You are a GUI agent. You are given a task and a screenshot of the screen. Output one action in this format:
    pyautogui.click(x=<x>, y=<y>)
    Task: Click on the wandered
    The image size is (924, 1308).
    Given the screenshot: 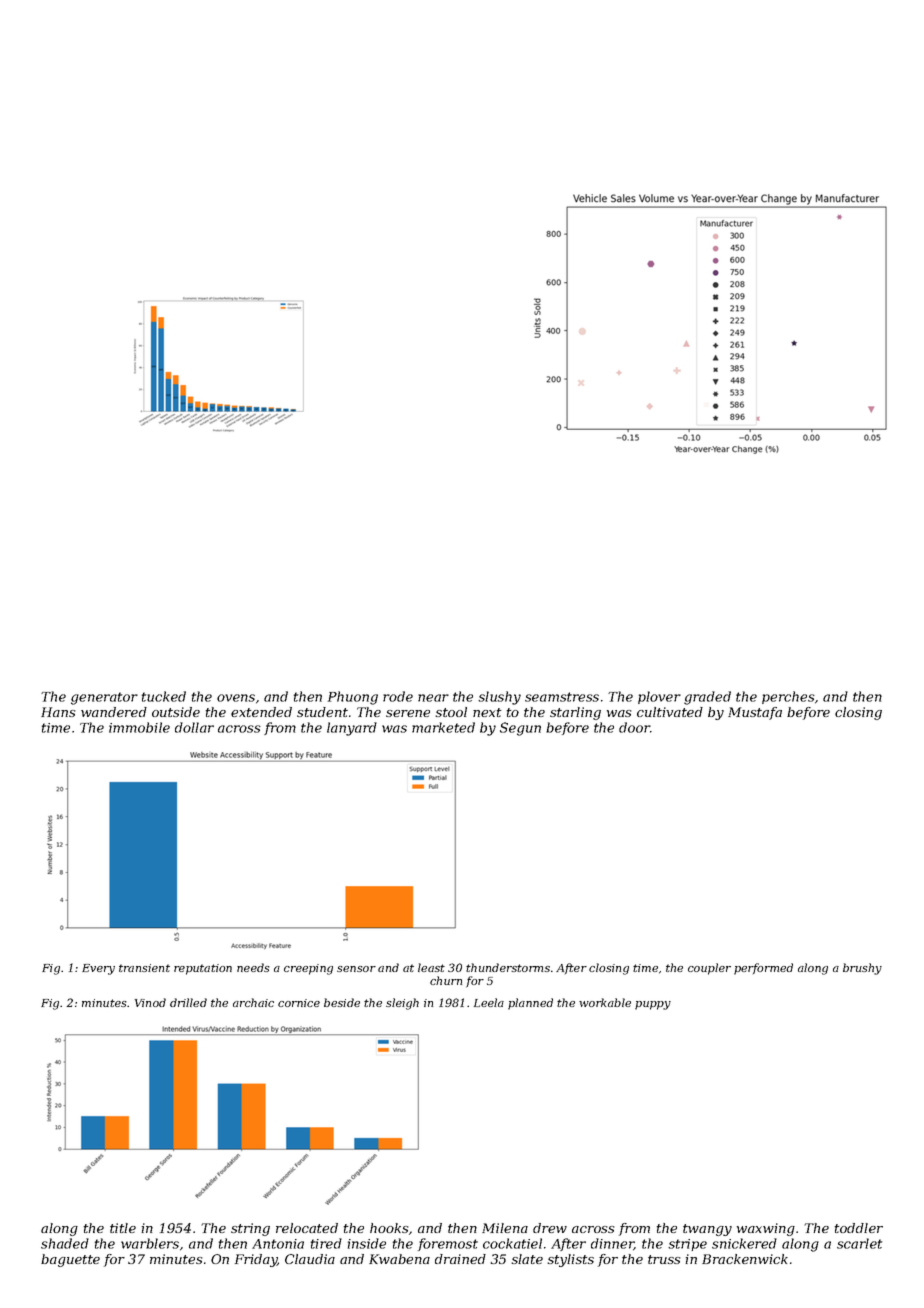 What is the action you would take?
    pyautogui.click(x=114, y=712)
